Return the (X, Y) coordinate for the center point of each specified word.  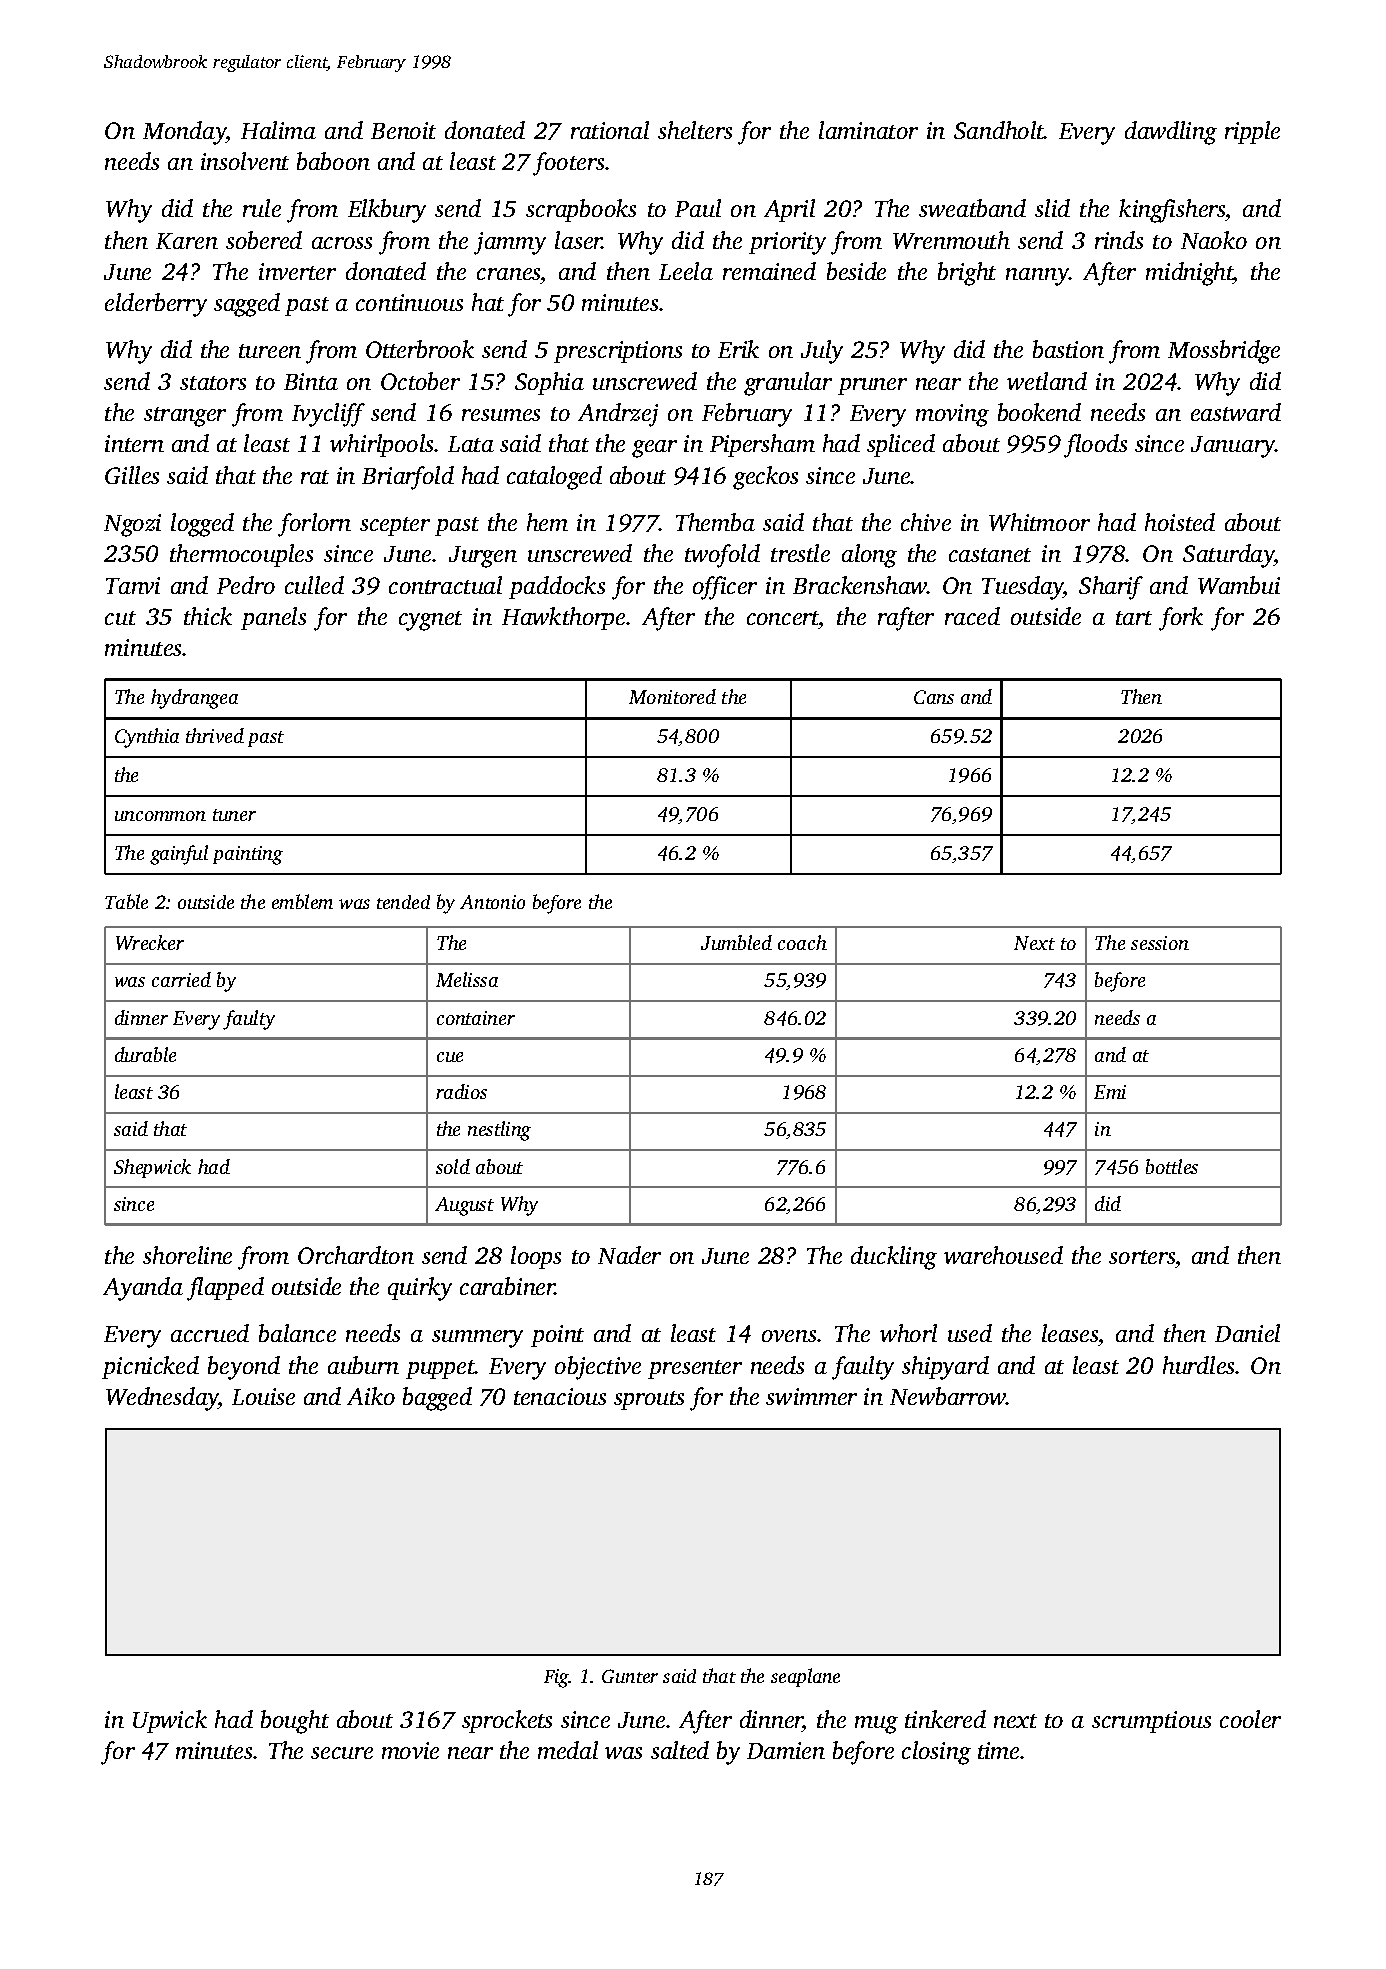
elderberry (156, 305)
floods (1095, 446)
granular (788, 384)
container (476, 1018)
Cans (934, 697)
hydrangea (194, 699)
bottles (1172, 1166)
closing (936, 1753)
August (464, 1206)
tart (1134, 618)
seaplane (805, 1677)
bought (295, 1722)
